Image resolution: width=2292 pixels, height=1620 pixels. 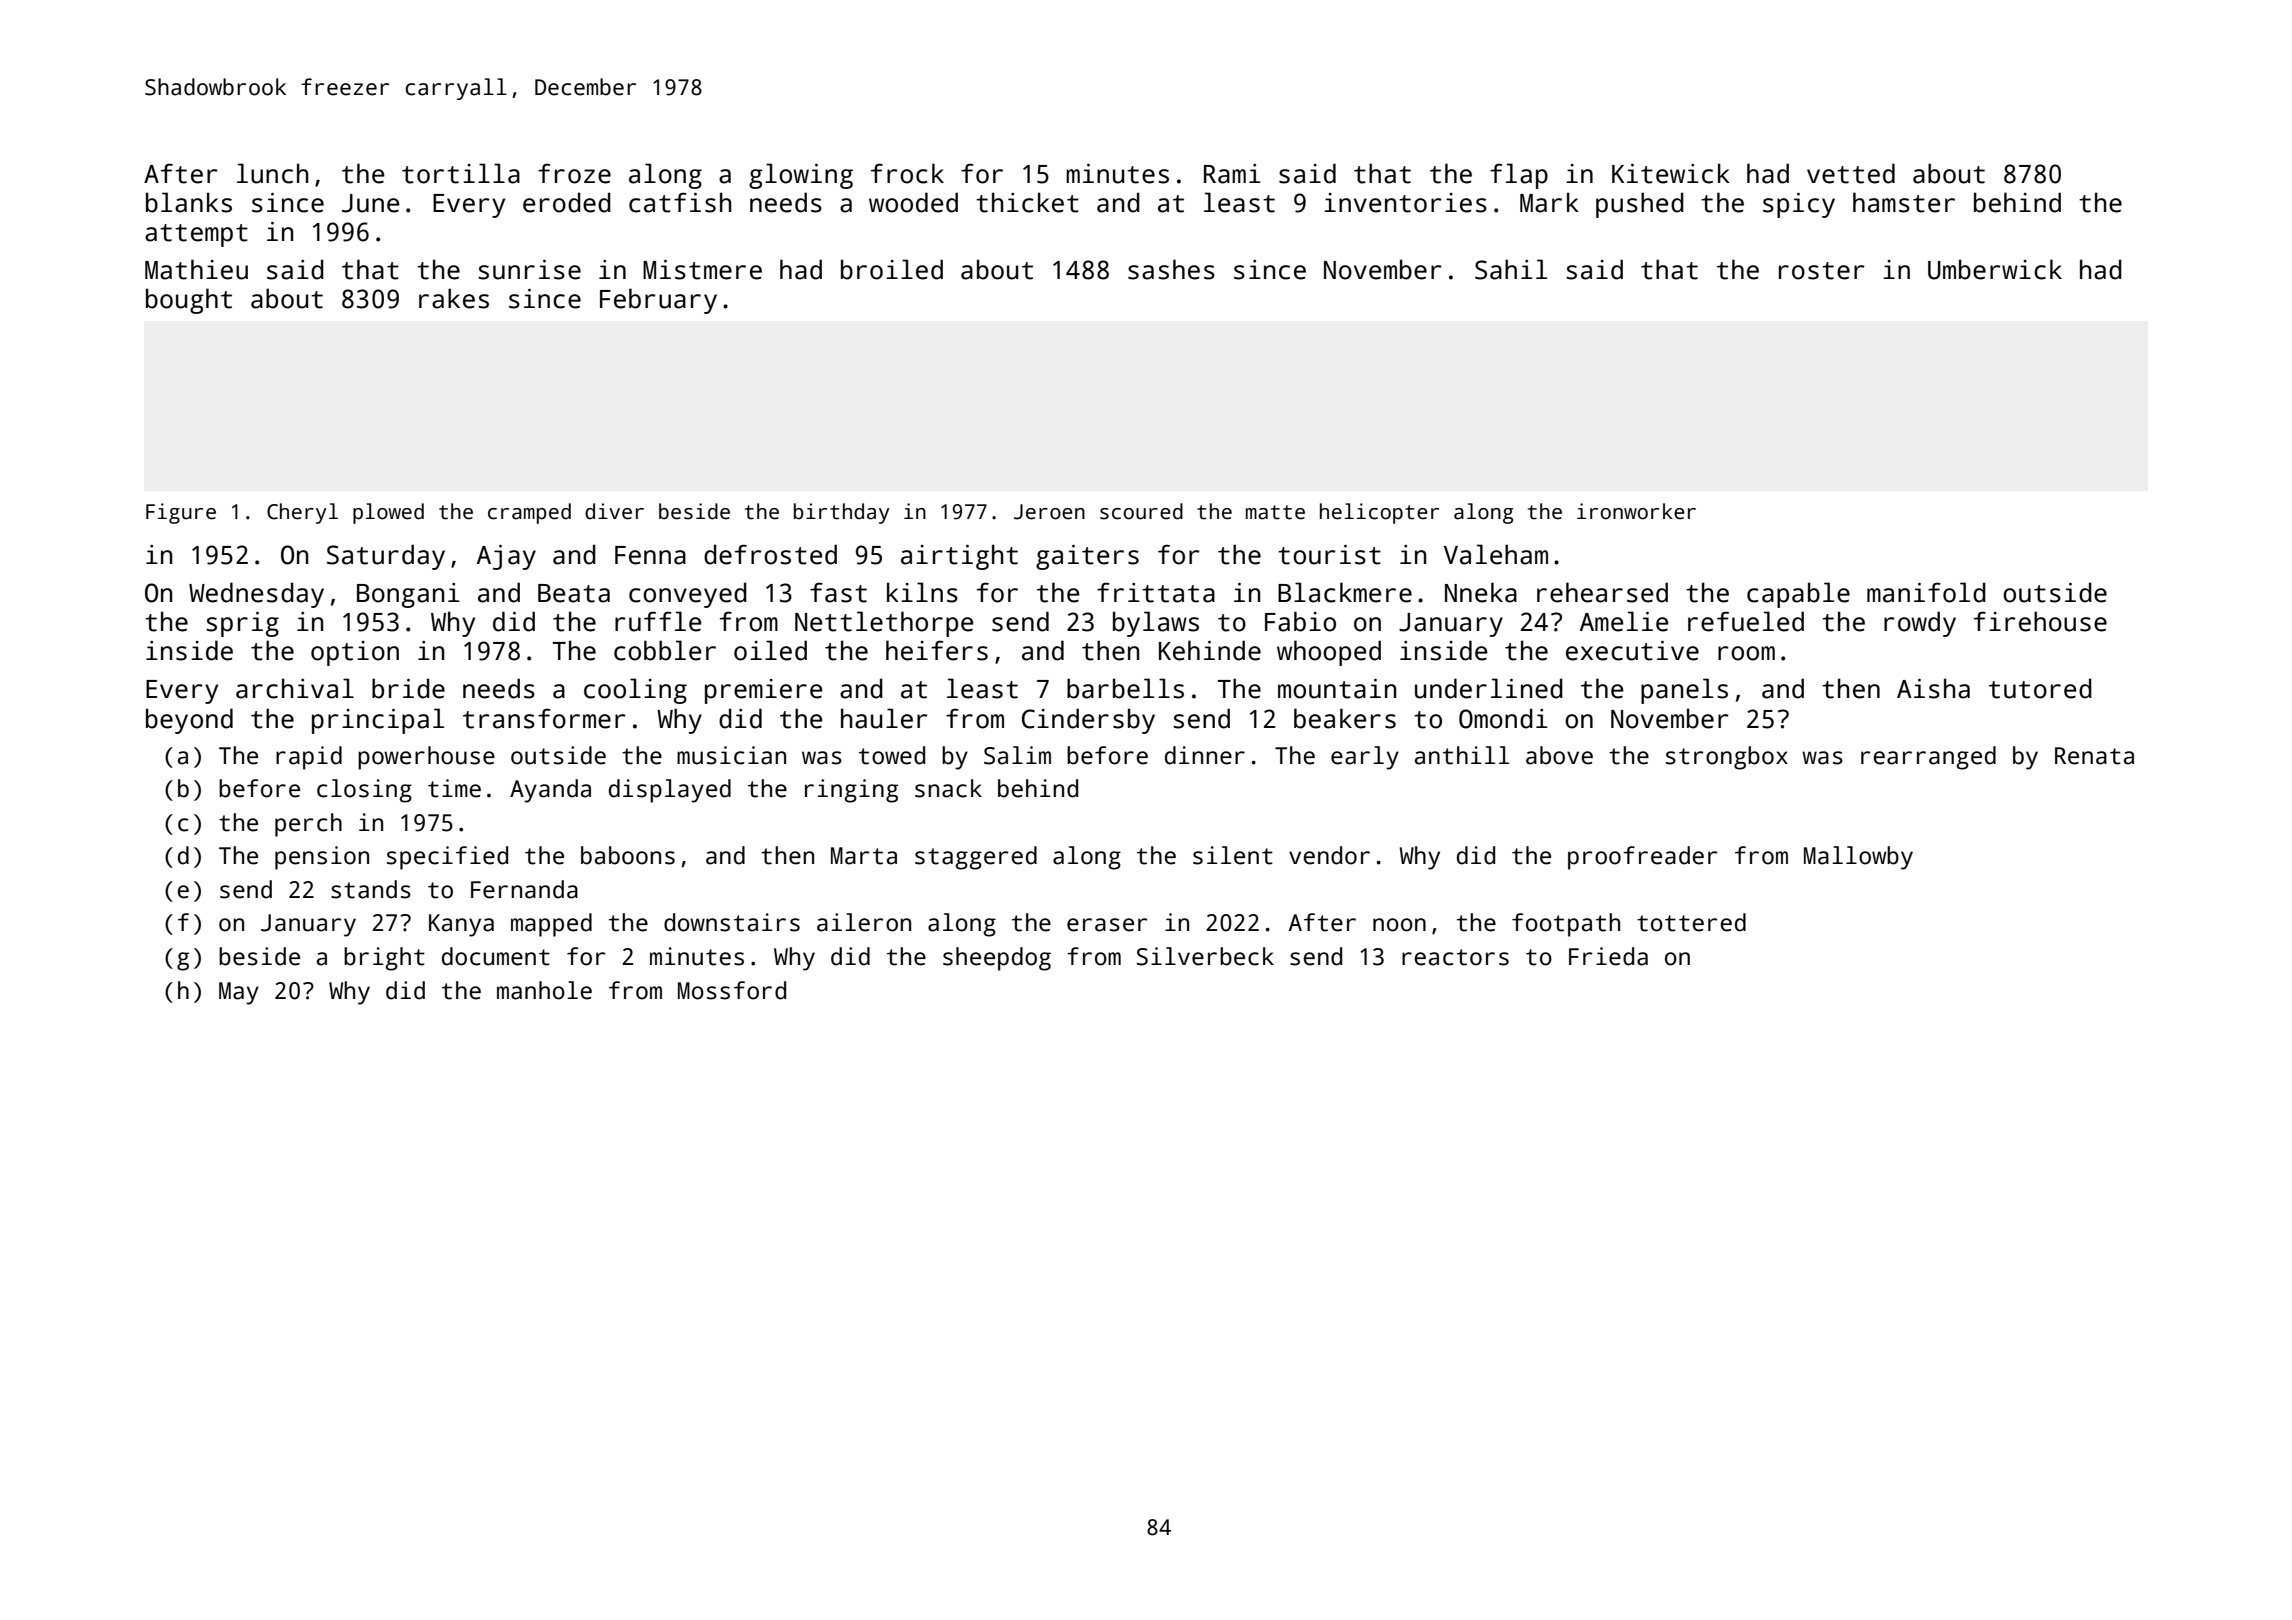 What do you see at coordinates (702, 270) in the image?
I see `Mistmere` at bounding box center [702, 270].
